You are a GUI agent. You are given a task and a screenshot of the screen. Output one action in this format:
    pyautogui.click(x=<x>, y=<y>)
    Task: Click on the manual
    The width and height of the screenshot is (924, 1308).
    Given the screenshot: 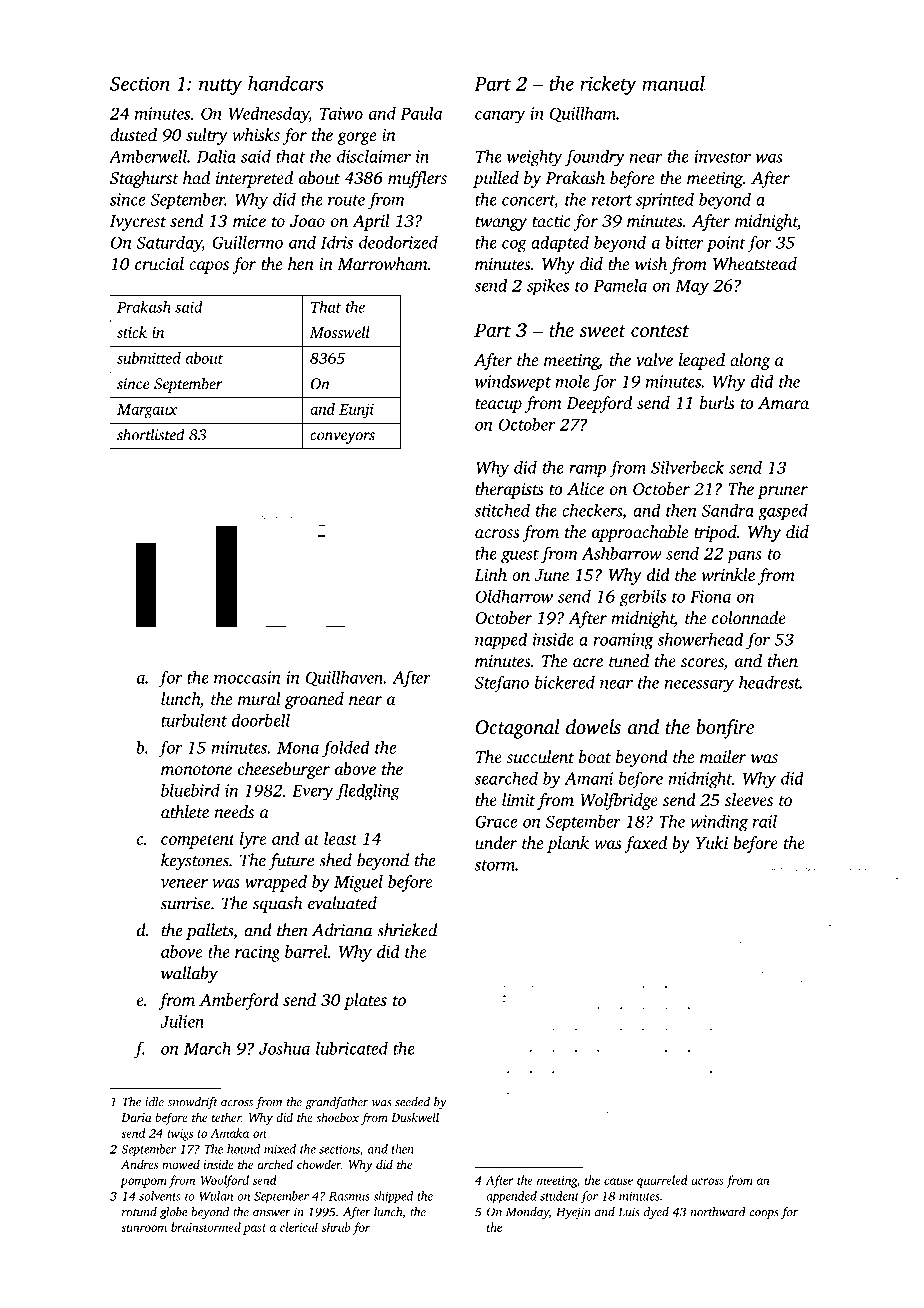 What is the action you would take?
    pyautogui.click(x=673, y=83)
